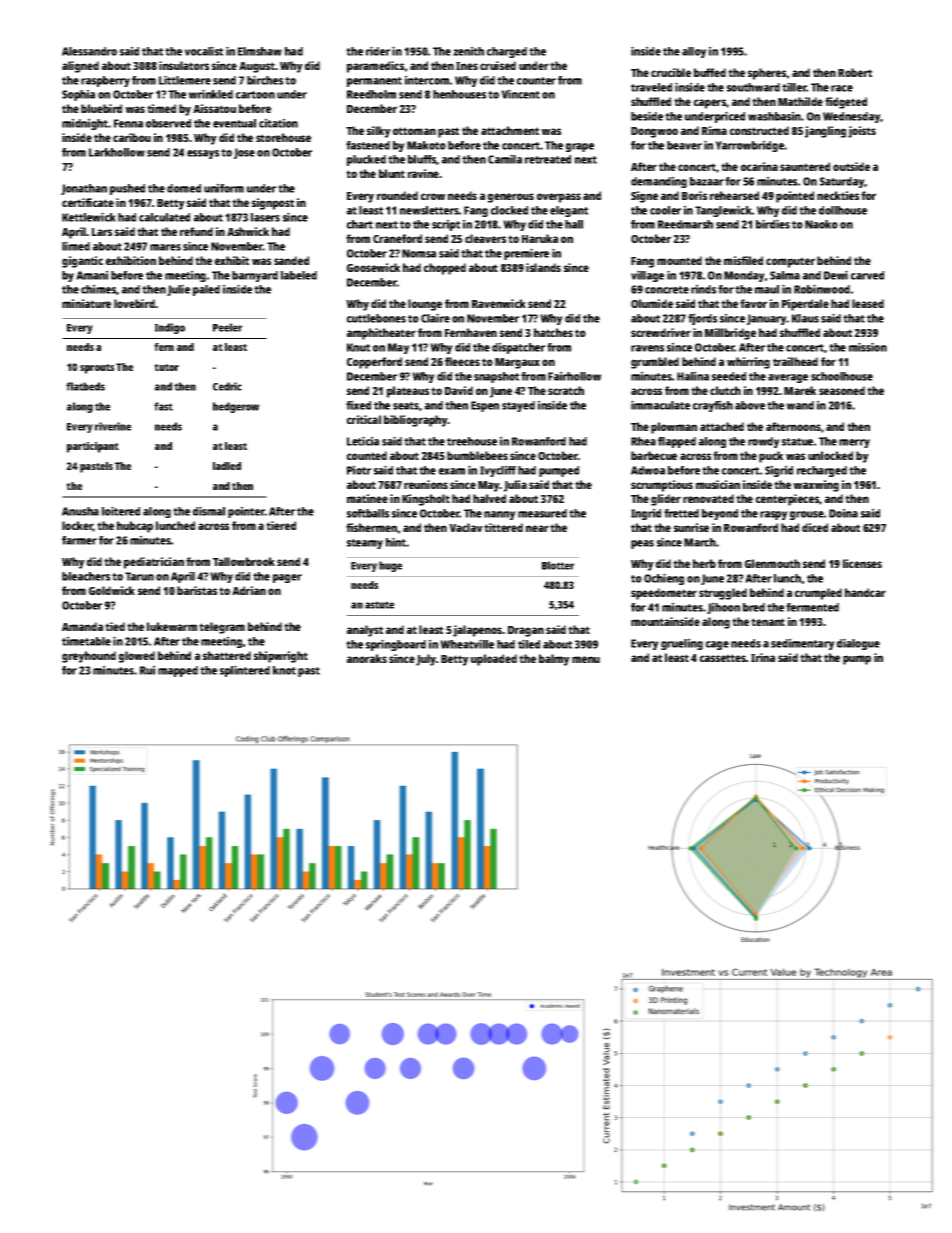 The image size is (952, 1233). Describe the element at coordinates (154, 563) in the screenshot. I see `pediatrician` at that location.
